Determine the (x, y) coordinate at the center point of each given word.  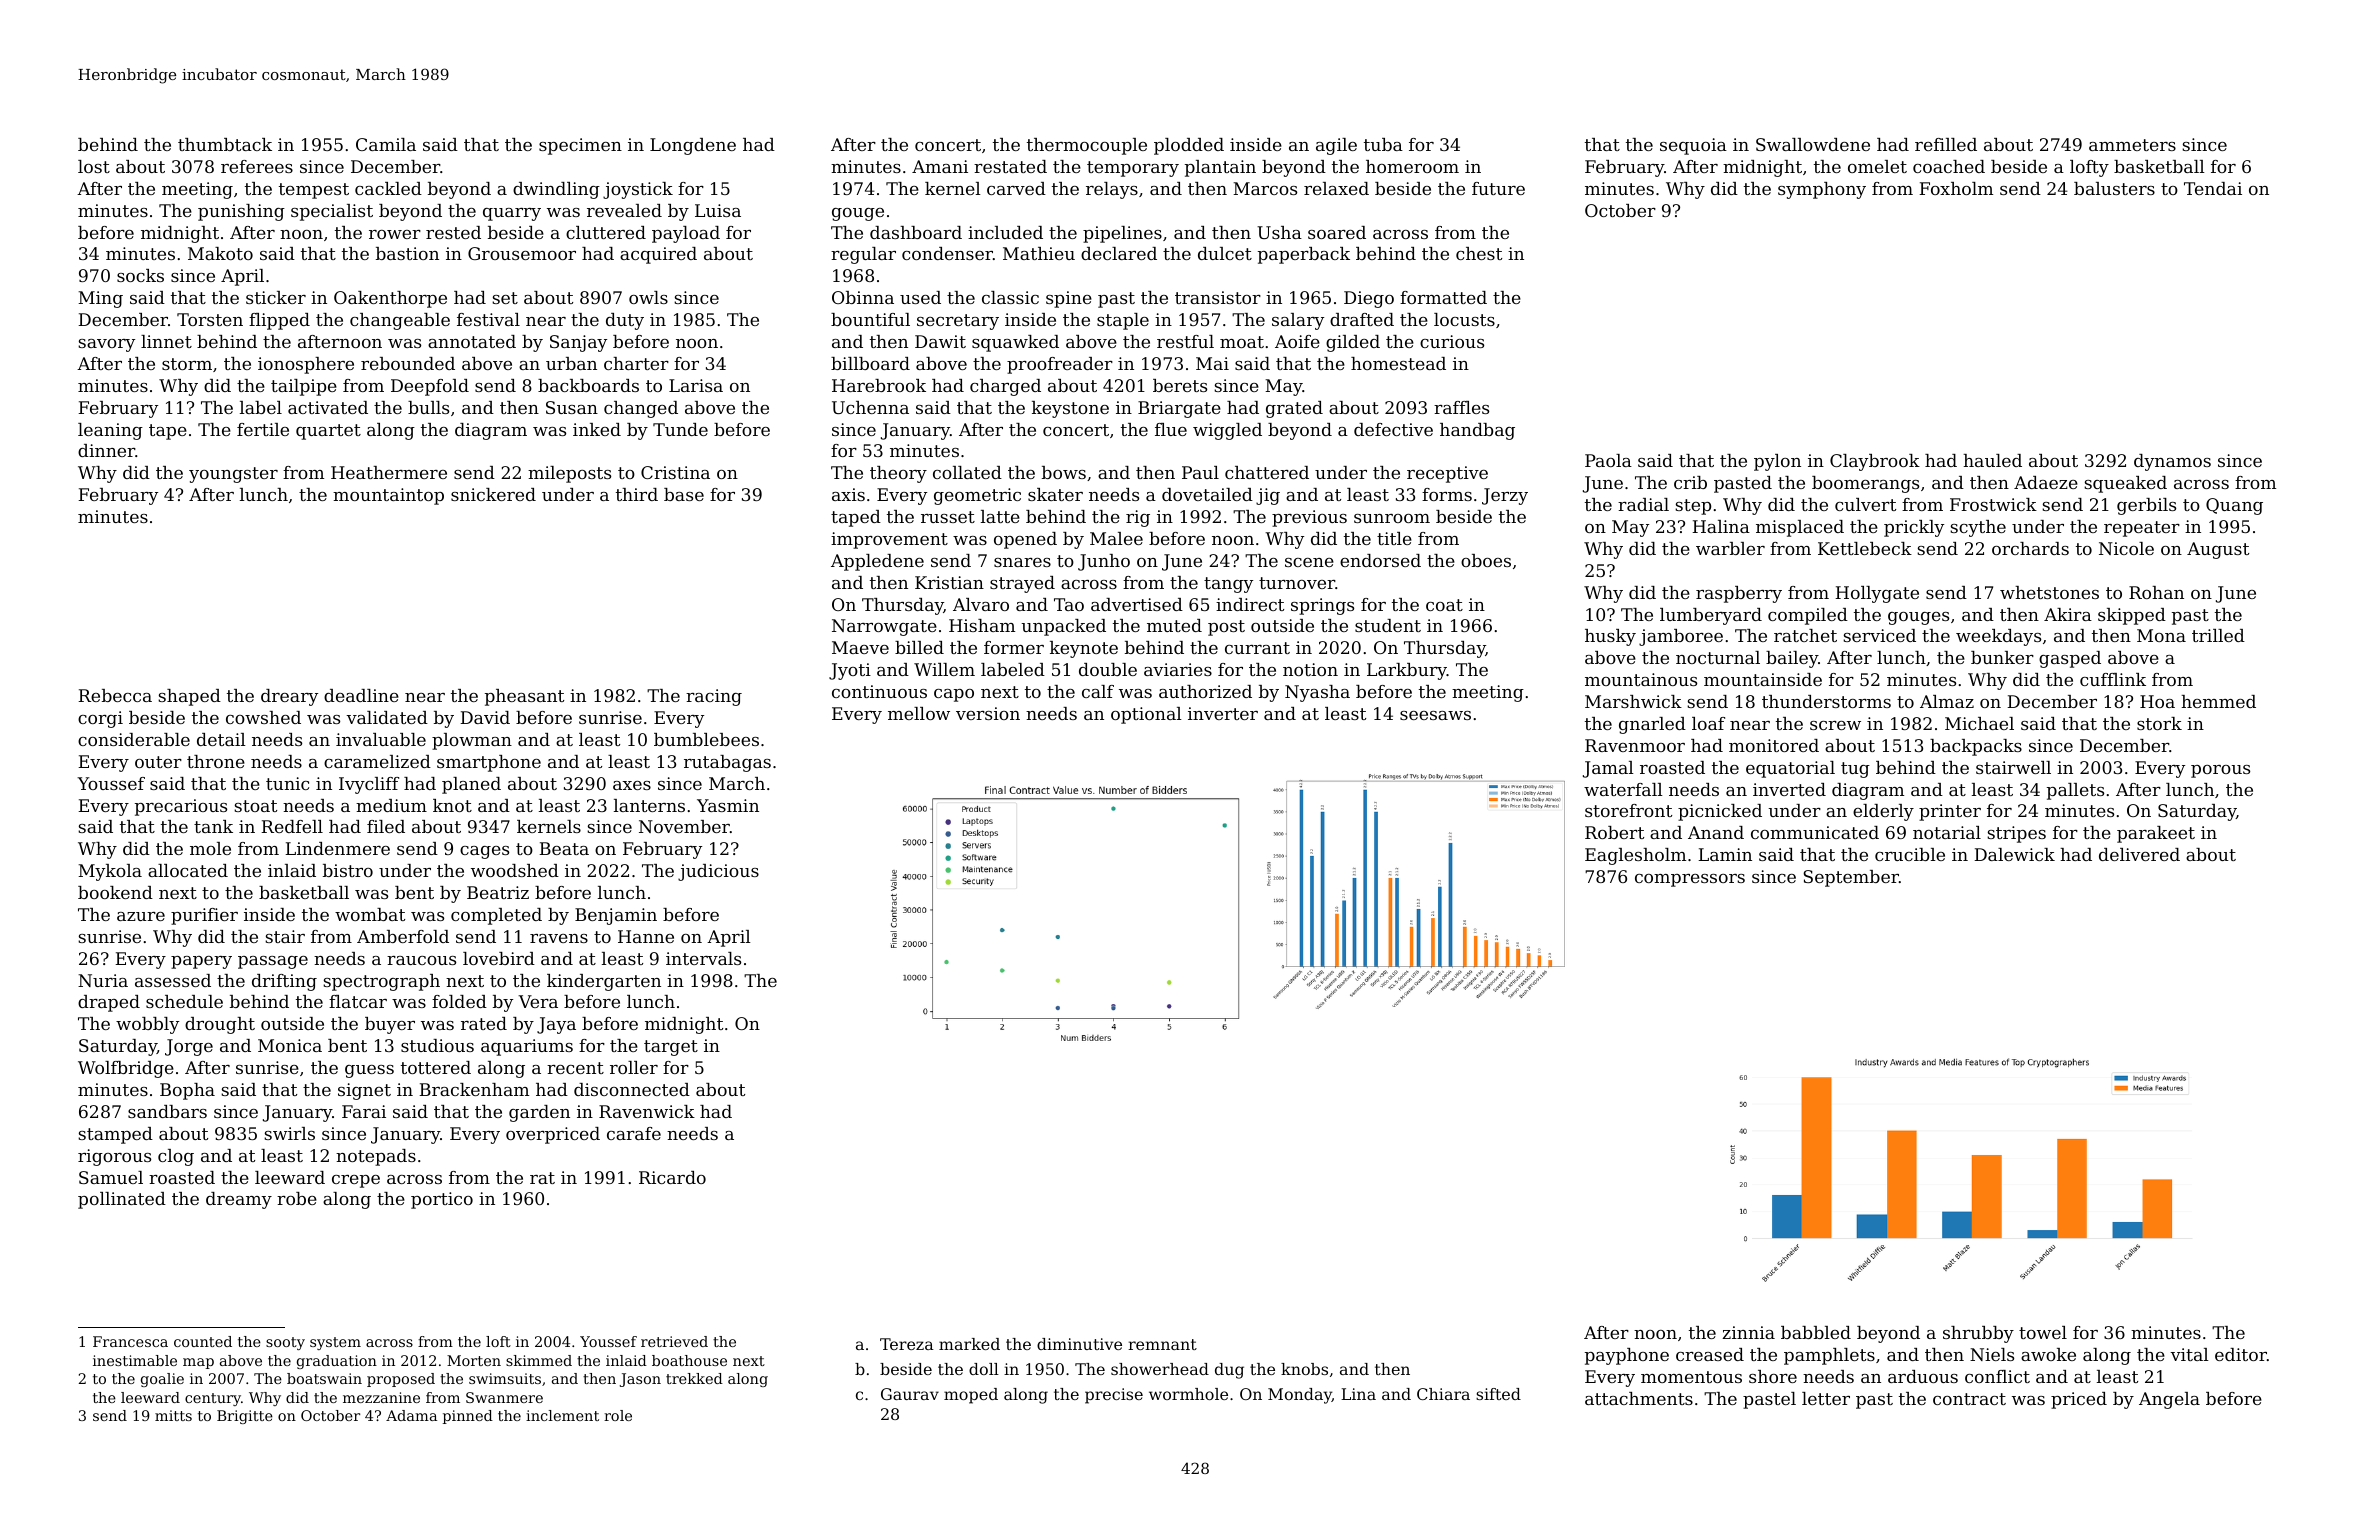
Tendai (2213, 188)
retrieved (674, 1341)
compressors (1690, 880)
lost (94, 166)
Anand (1716, 832)
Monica (290, 1045)
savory (106, 345)
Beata (564, 848)
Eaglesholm (1635, 856)
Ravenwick (647, 1111)
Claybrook (1875, 462)
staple (1123, 321)
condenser (947, 253)
